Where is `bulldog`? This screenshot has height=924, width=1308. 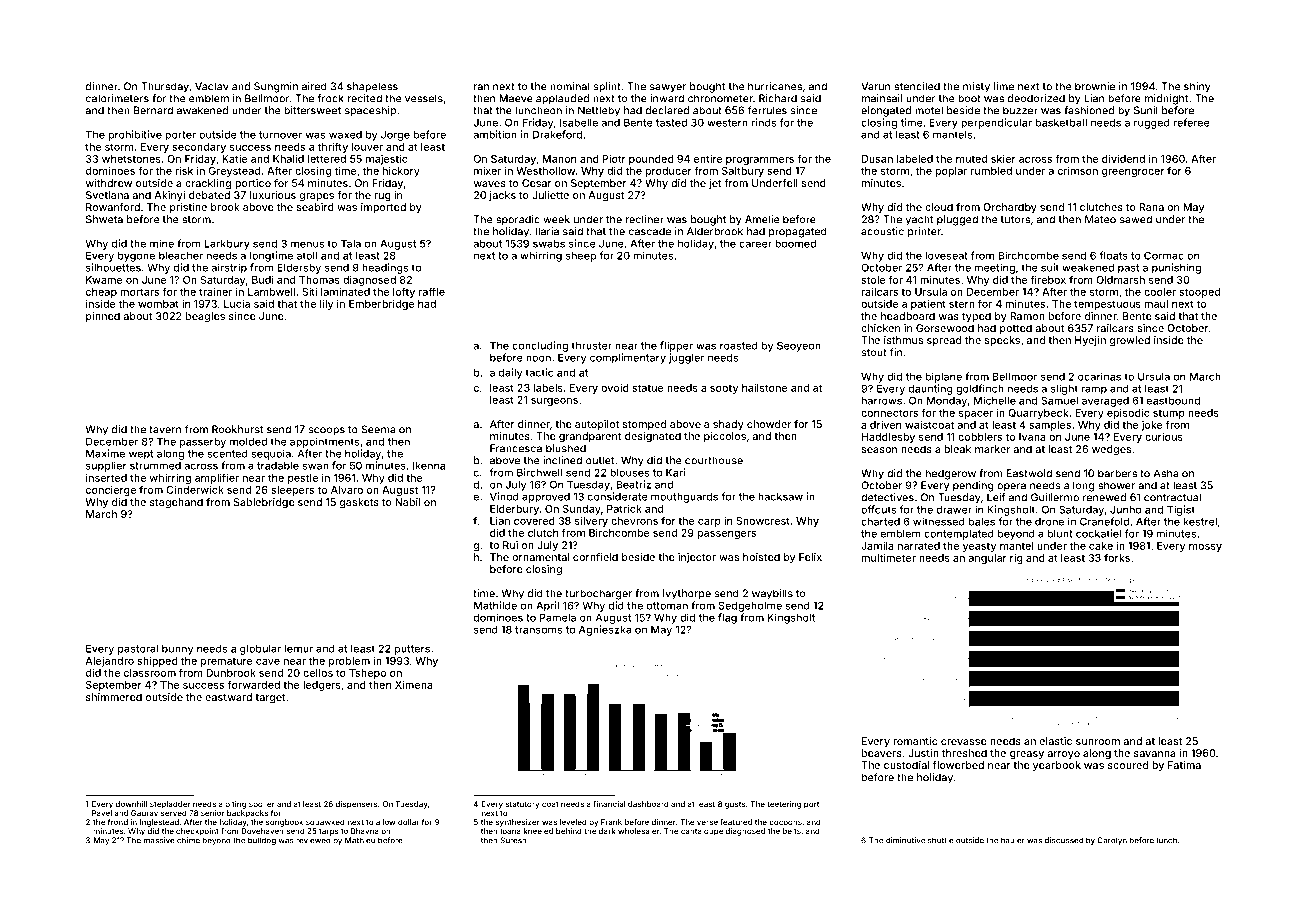 bulldog is located at coordinates (262, 841).
